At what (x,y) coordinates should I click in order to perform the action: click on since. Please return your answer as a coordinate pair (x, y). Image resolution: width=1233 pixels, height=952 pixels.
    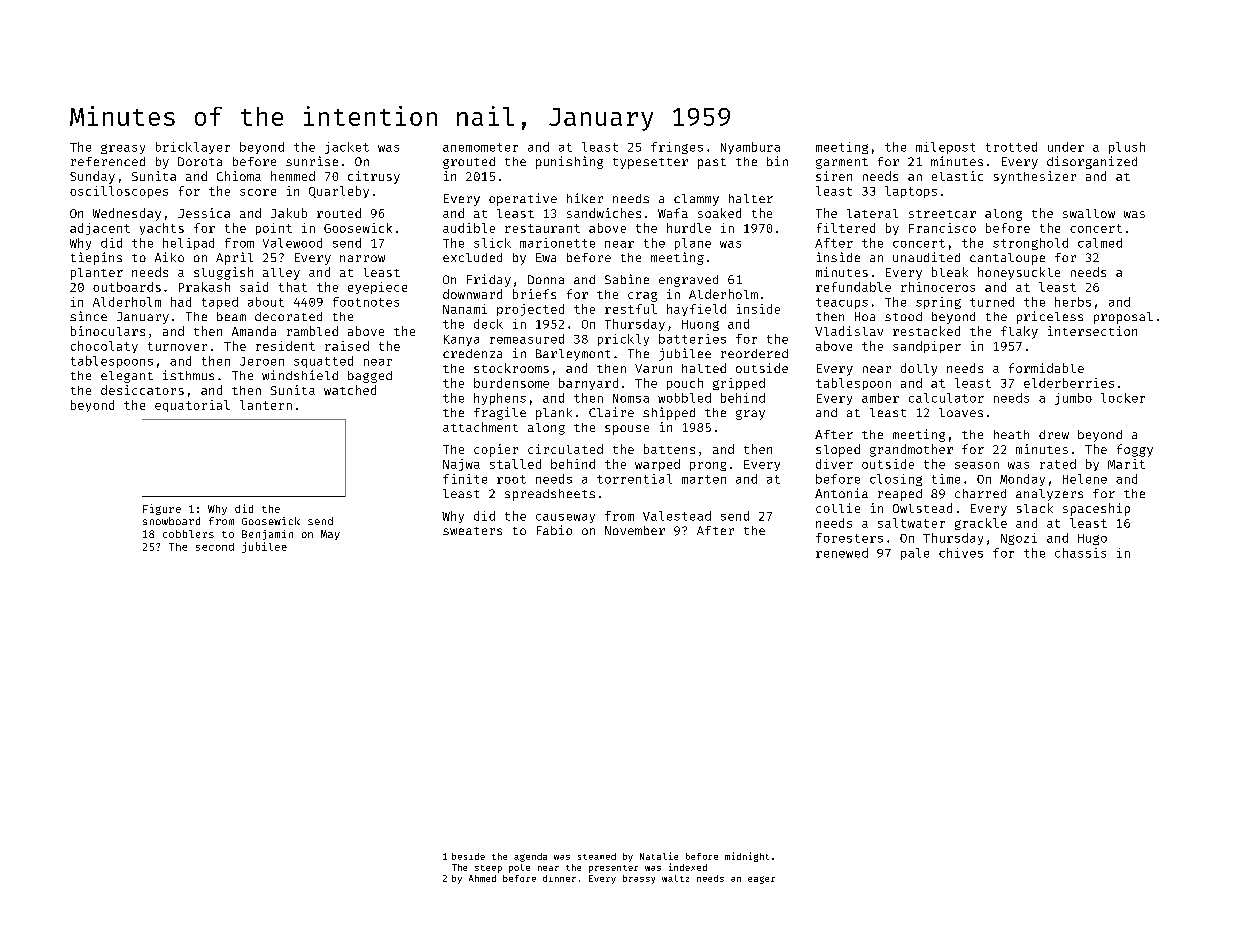
    Looking at the image, I should click on (88, 316).
